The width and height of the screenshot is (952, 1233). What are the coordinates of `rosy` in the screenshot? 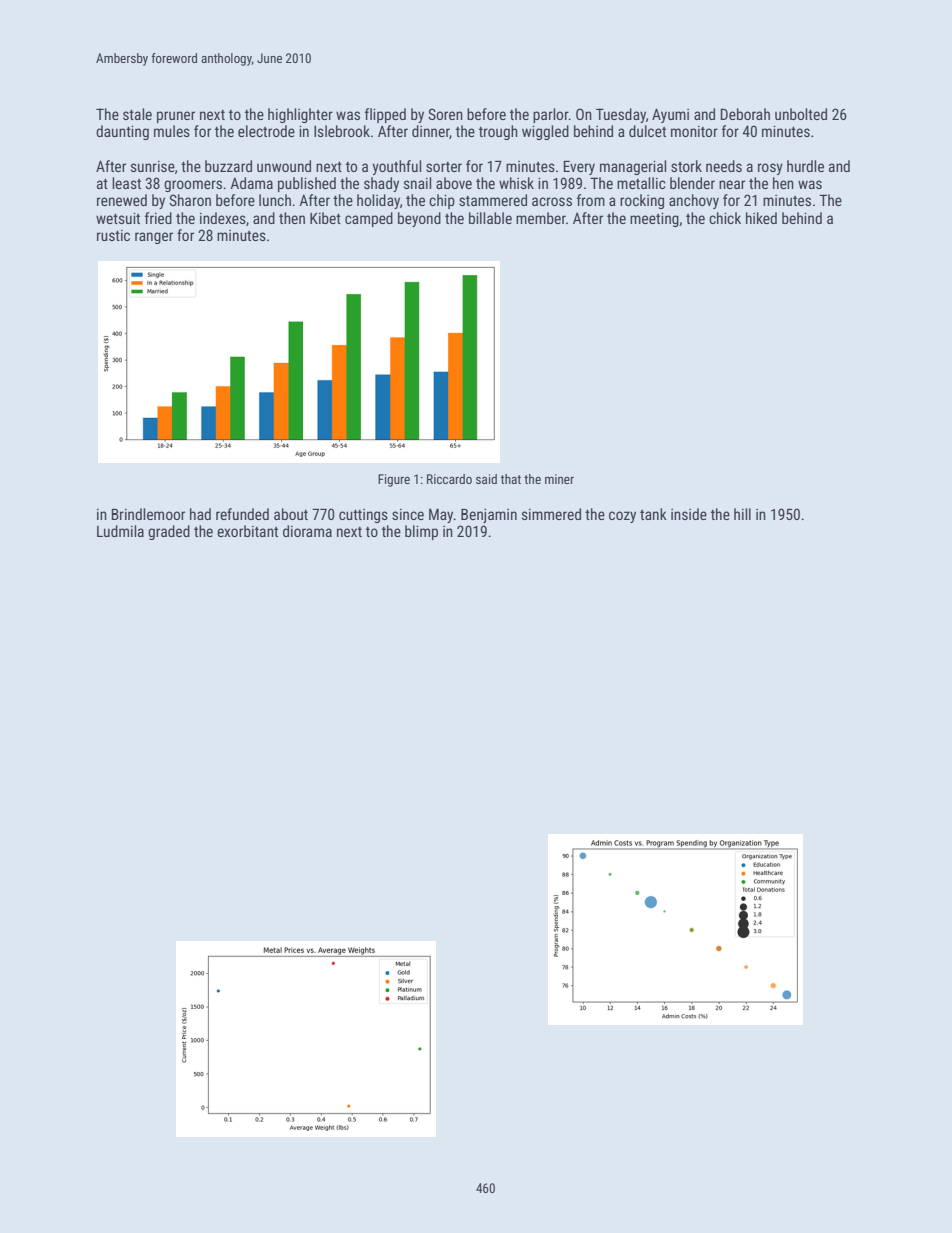 It's located at (770, 169).
